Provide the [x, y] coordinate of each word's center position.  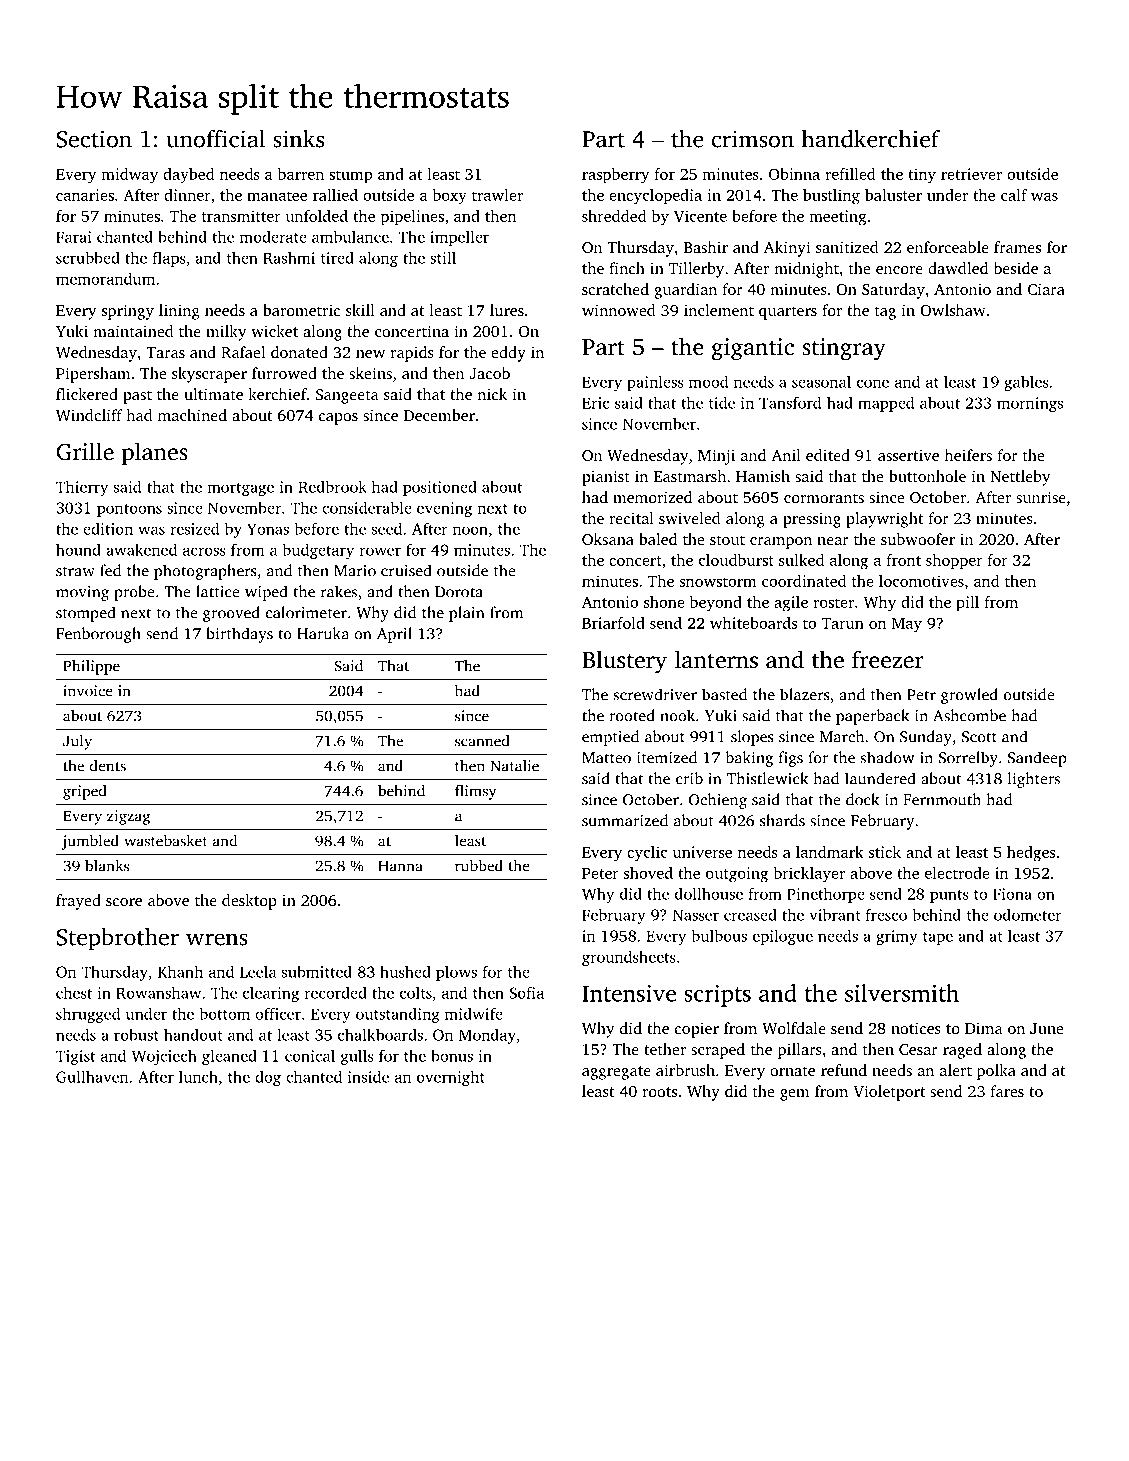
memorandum [105, 279]
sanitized [847, 247]
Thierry [82, 488]
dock [862, 799]
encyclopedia [655, 197]
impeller [459, 238]
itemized [667, 757]
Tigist [75, 1057]
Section [94, 139]
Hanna [400, 866]
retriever [971, 174]
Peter [600, 873]
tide [722, 402]
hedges [1031, 854]
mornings [1030, 404]
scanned [482, 741]
